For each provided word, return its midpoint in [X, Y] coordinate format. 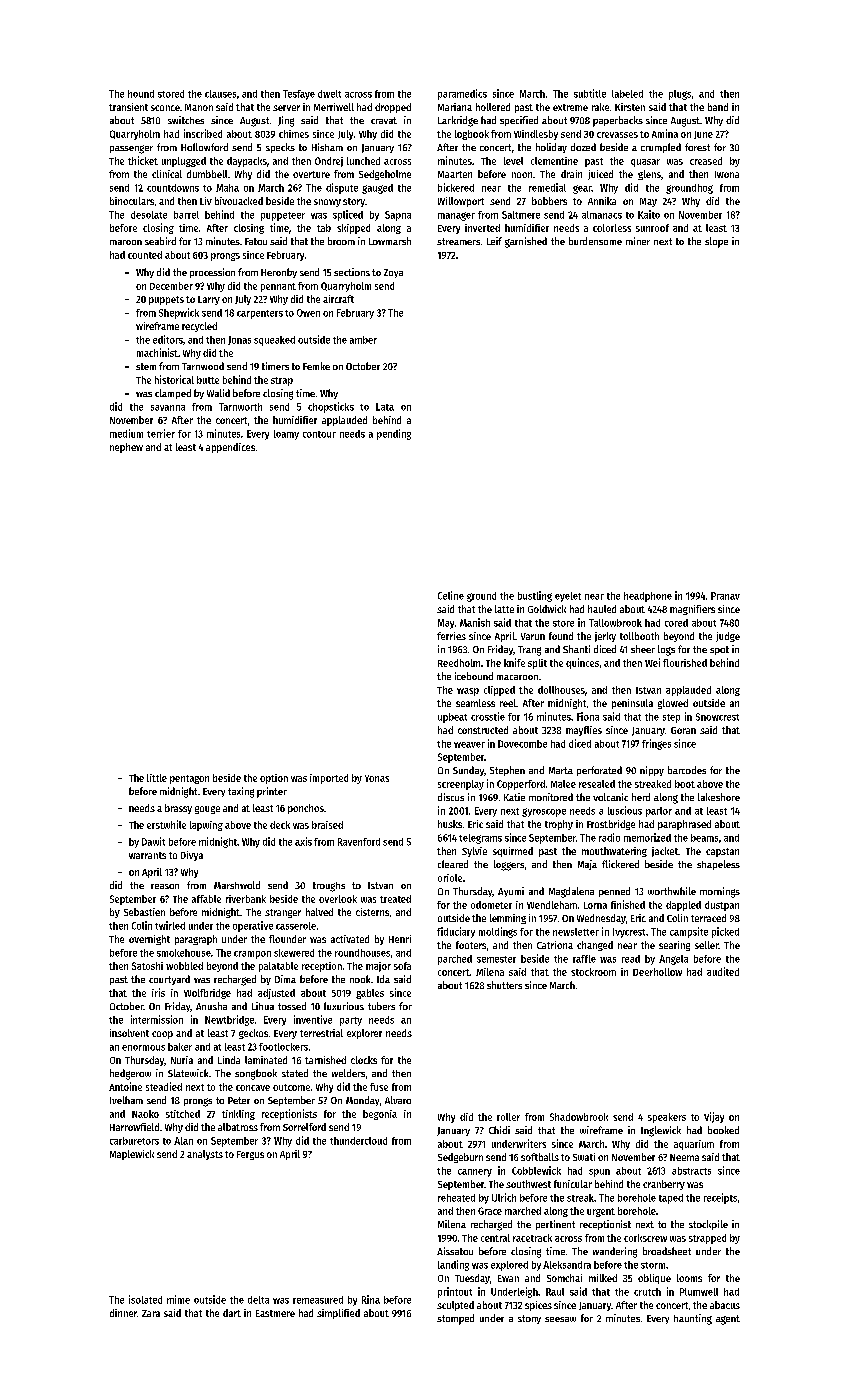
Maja [587, 865]
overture [311, 174]
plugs [680, 95]
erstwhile [166, 824]
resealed [597, 784]
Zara [151, 1313]
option [274, 779]
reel [508, 703]
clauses [220, 94]
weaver [469, 745]
